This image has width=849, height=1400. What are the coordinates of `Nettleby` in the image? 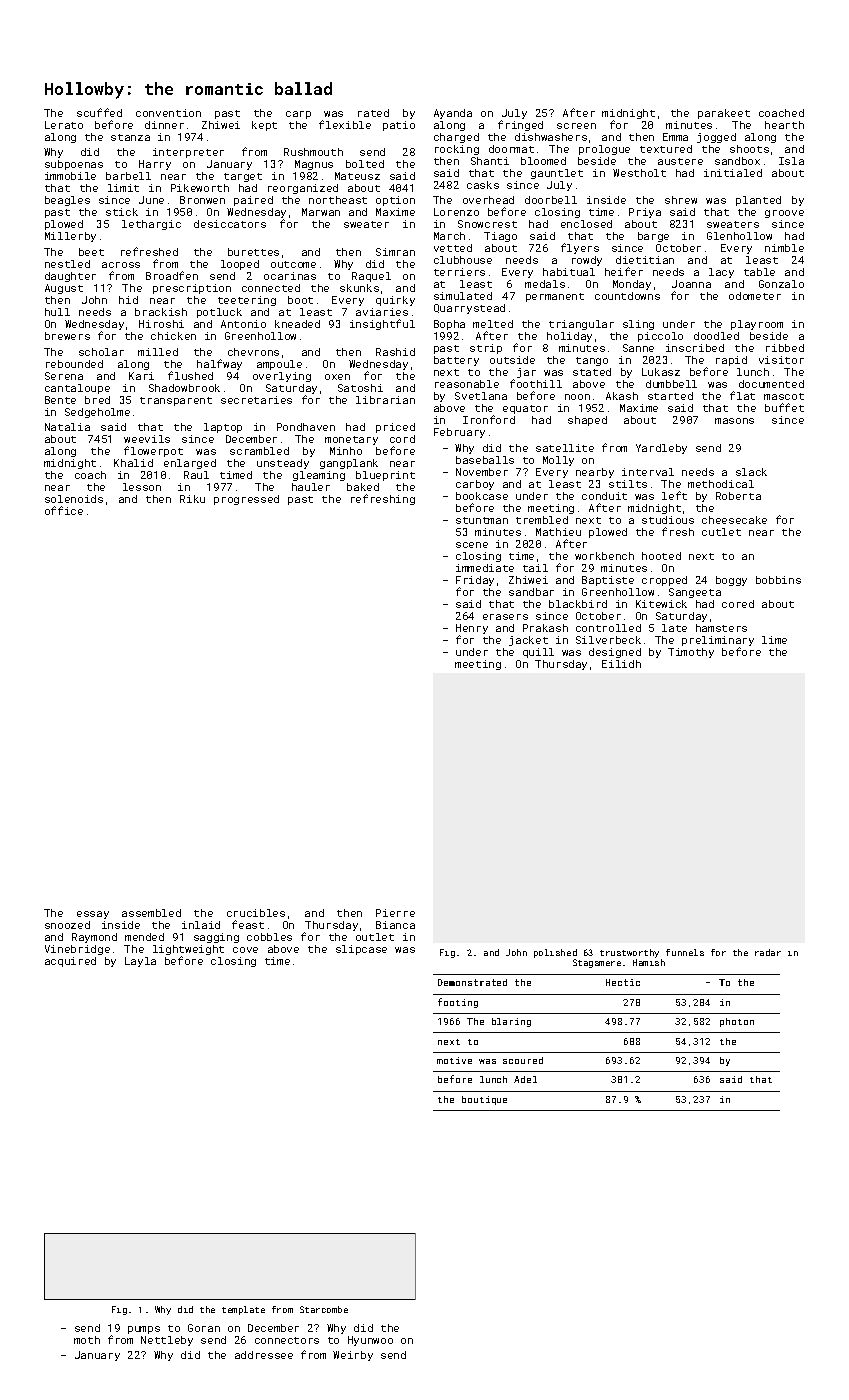 It's located at (167, 1341).
